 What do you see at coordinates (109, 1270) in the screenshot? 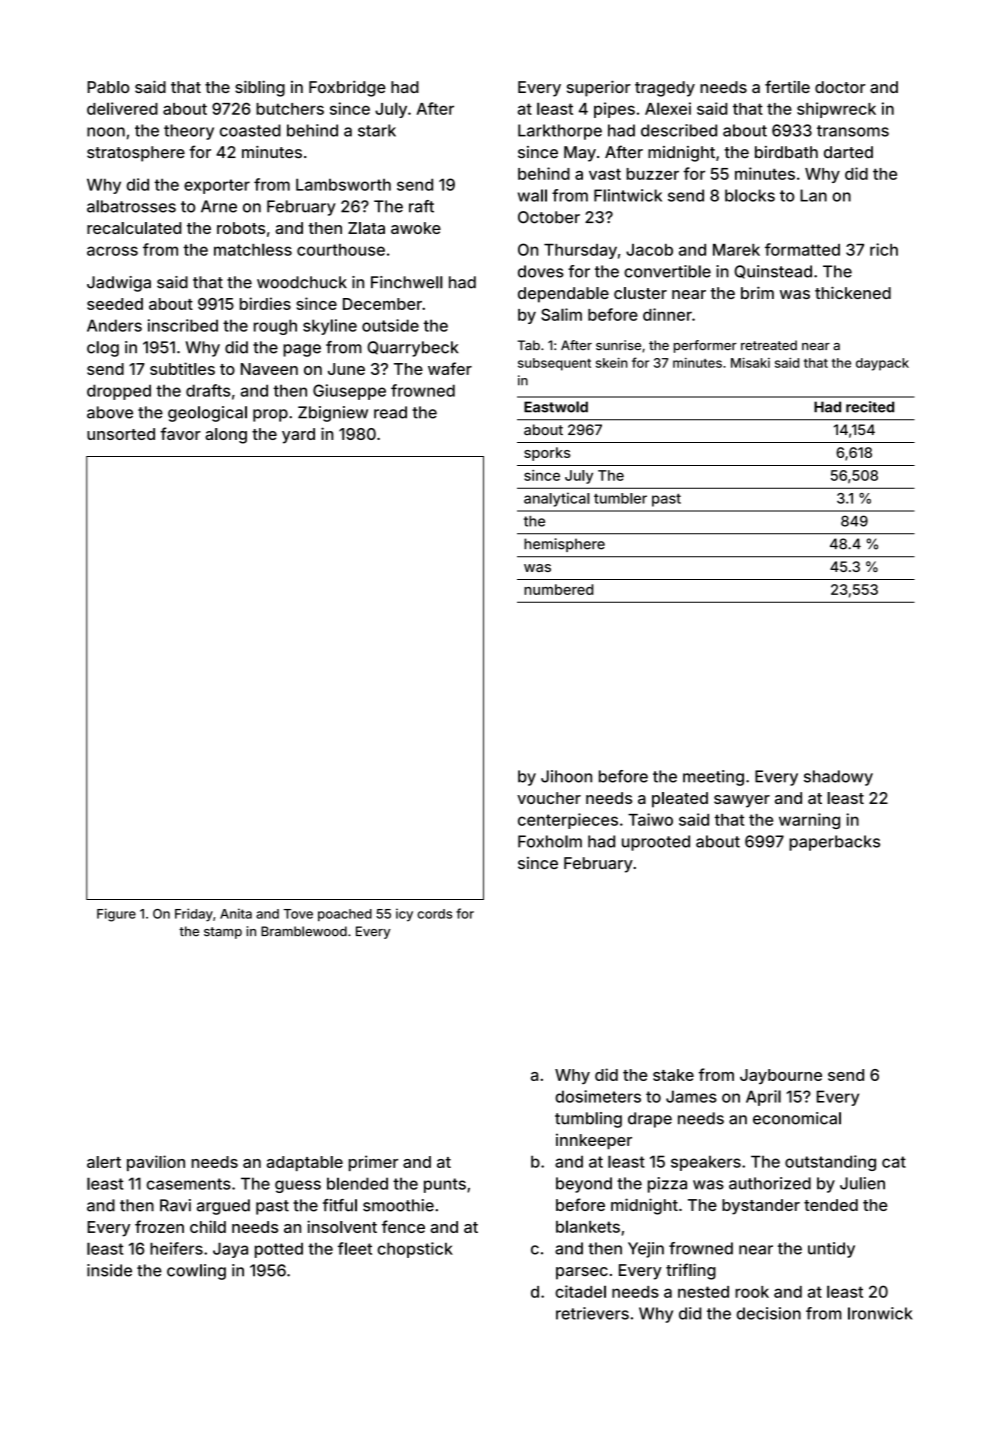
I see `inside` at bounding box center [109, 1270].
